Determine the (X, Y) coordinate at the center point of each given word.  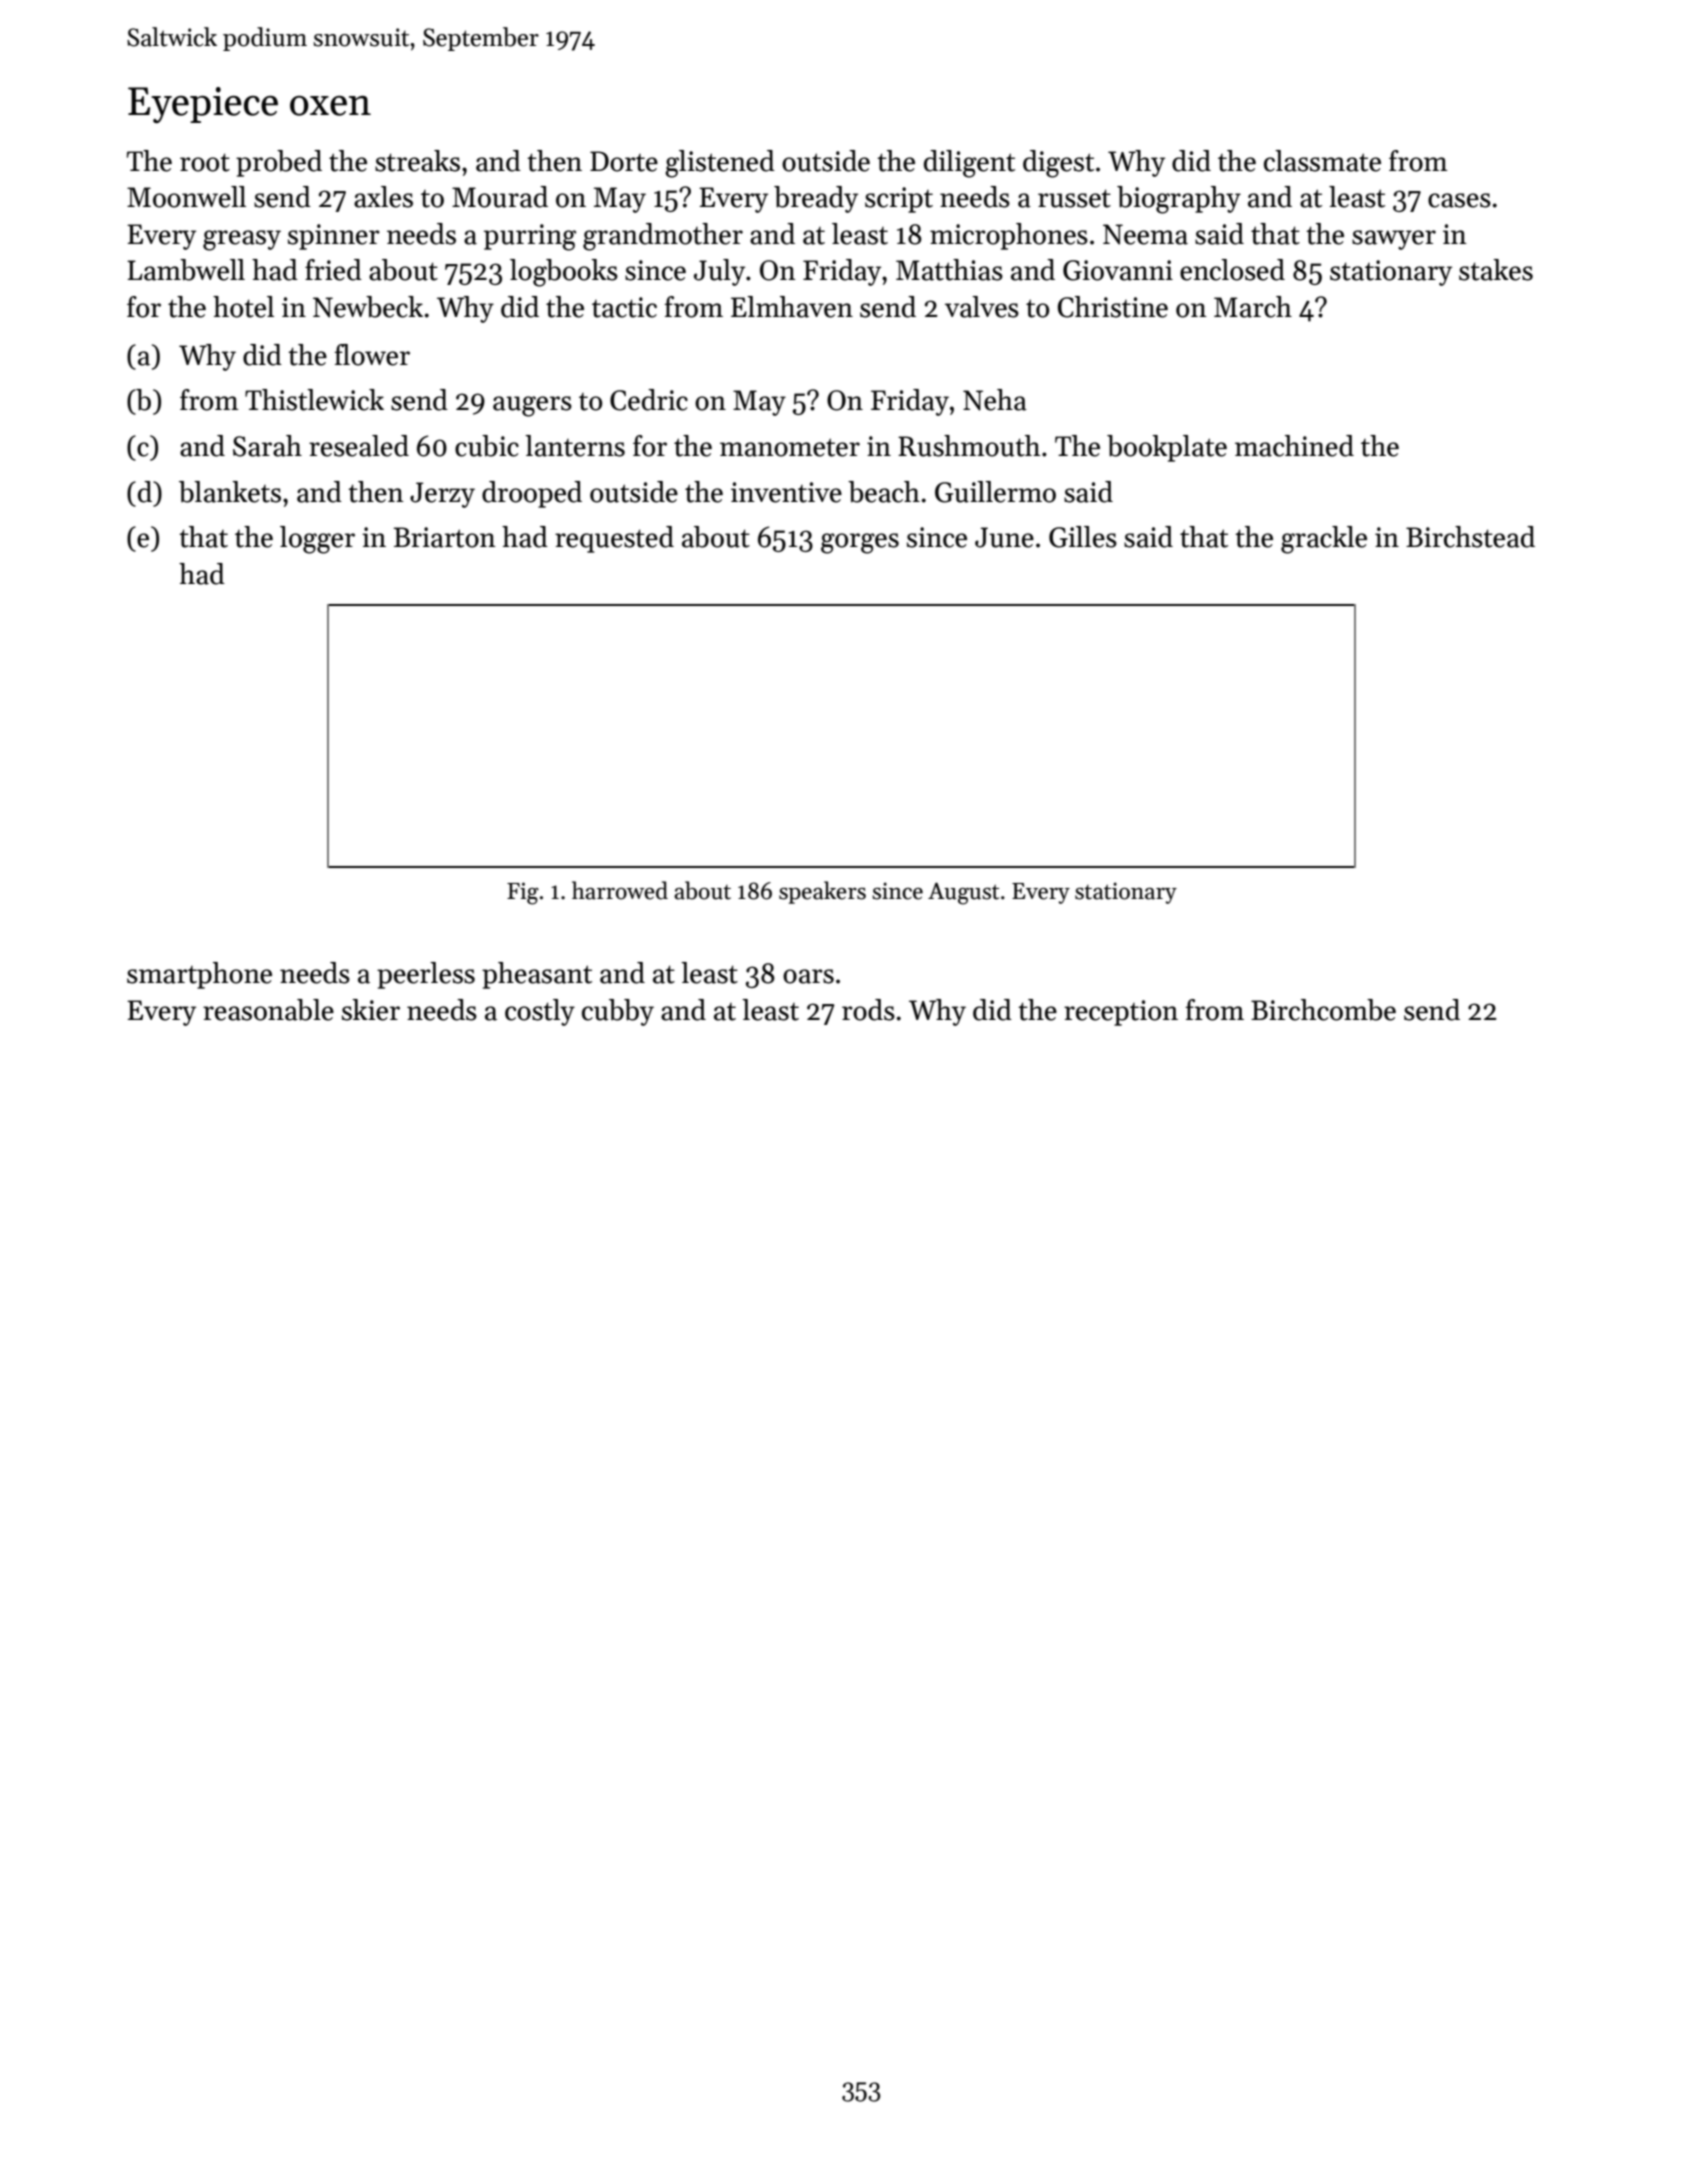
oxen (330, 106)
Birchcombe (1323, 1010)
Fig (523, 893)
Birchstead (1470, 537)
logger (317, 540)
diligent (969, 164)
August (963, 893)
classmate (1322, 161)
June (1004, 537)
